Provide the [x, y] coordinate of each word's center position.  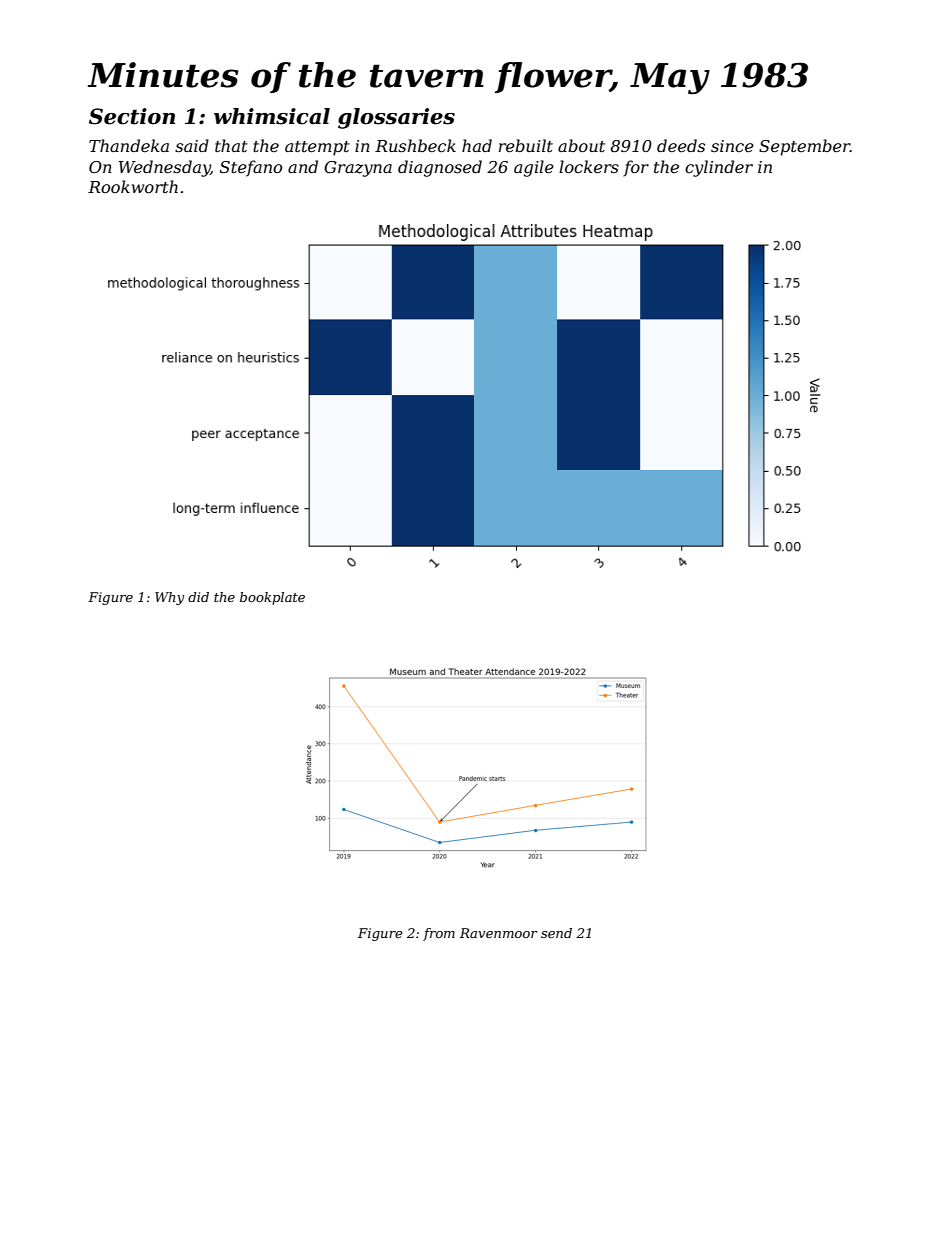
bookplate [272, 598]
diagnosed [440, 168]
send [556, 933]
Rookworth [133, 186]
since [732, 146]
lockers [589, 166]
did [198, 597]
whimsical [272, 116]
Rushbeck [415, 145]
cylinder [719, 168]
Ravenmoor [499, 933]
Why [169, 598]
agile [534, 168]
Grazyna [358, 169]
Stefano [251, 168]
